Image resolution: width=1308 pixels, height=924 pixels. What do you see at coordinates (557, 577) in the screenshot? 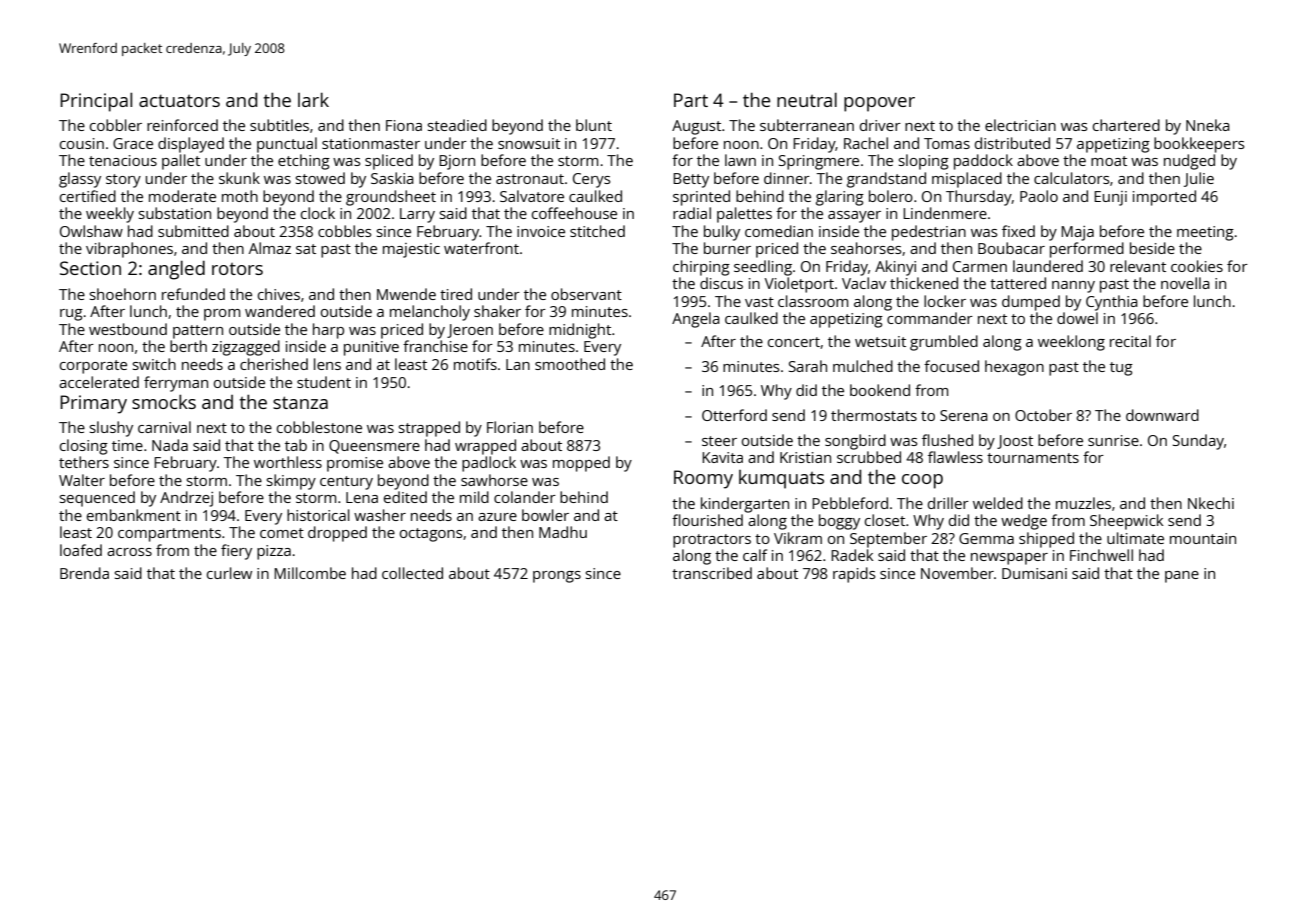
I see `prongs` at bounding box center [557, 577].
